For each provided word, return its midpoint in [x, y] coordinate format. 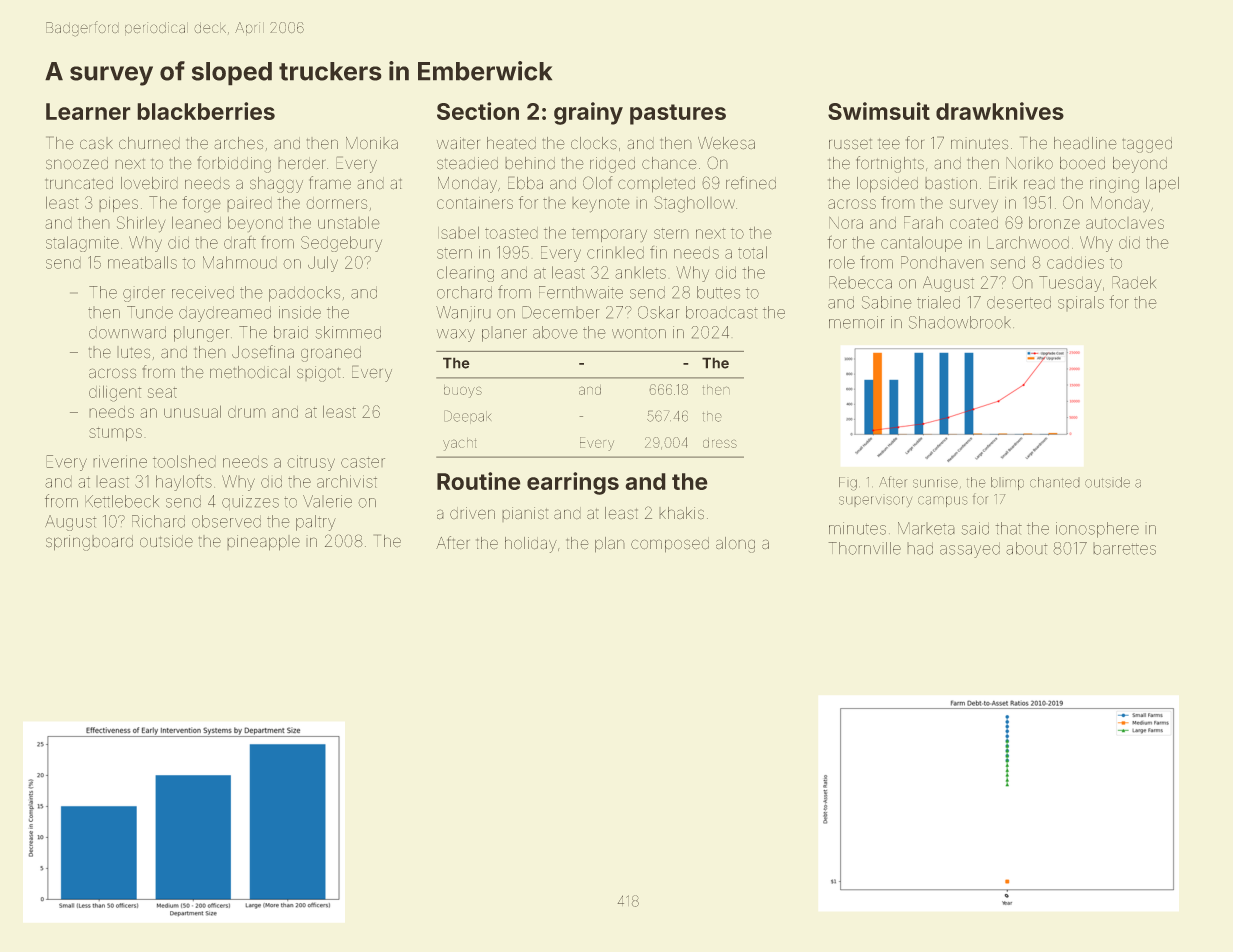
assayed [970, 551]
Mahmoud [239, 262]
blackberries [206, 111]
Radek [1134, 282]
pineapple [264, 542]
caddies [1075, 262]
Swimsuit [879, 111]
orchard [464, 292]
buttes [718, 292]
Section [478, 111]
